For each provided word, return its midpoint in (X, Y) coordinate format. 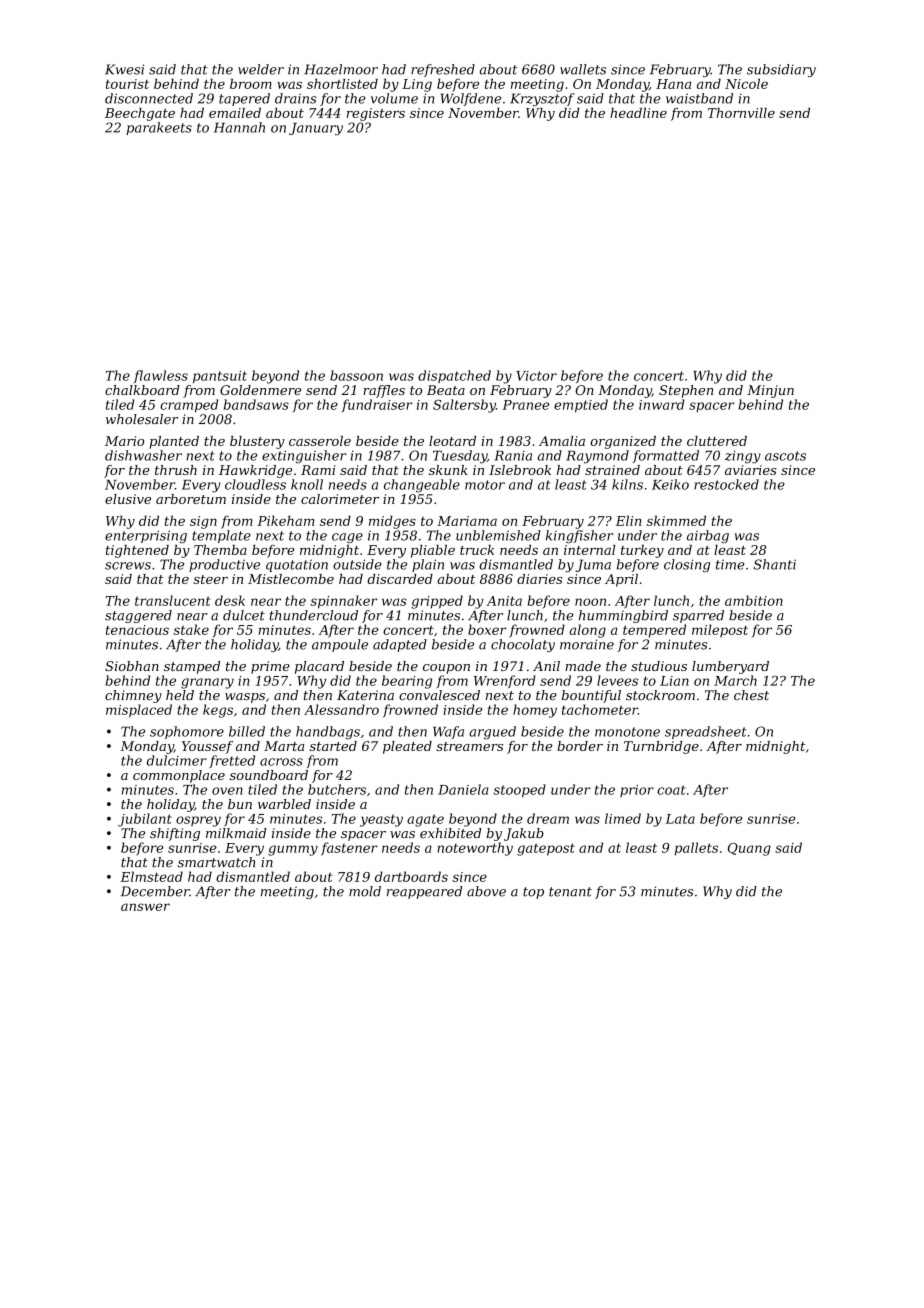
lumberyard (730, 667)
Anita (504, 601)
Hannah (239, 127)
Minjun (770, 391)
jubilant (145, 820)
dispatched (454, 376)
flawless (161, 376)
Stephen (686, 391)
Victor (536, 376)
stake (191, 629)
